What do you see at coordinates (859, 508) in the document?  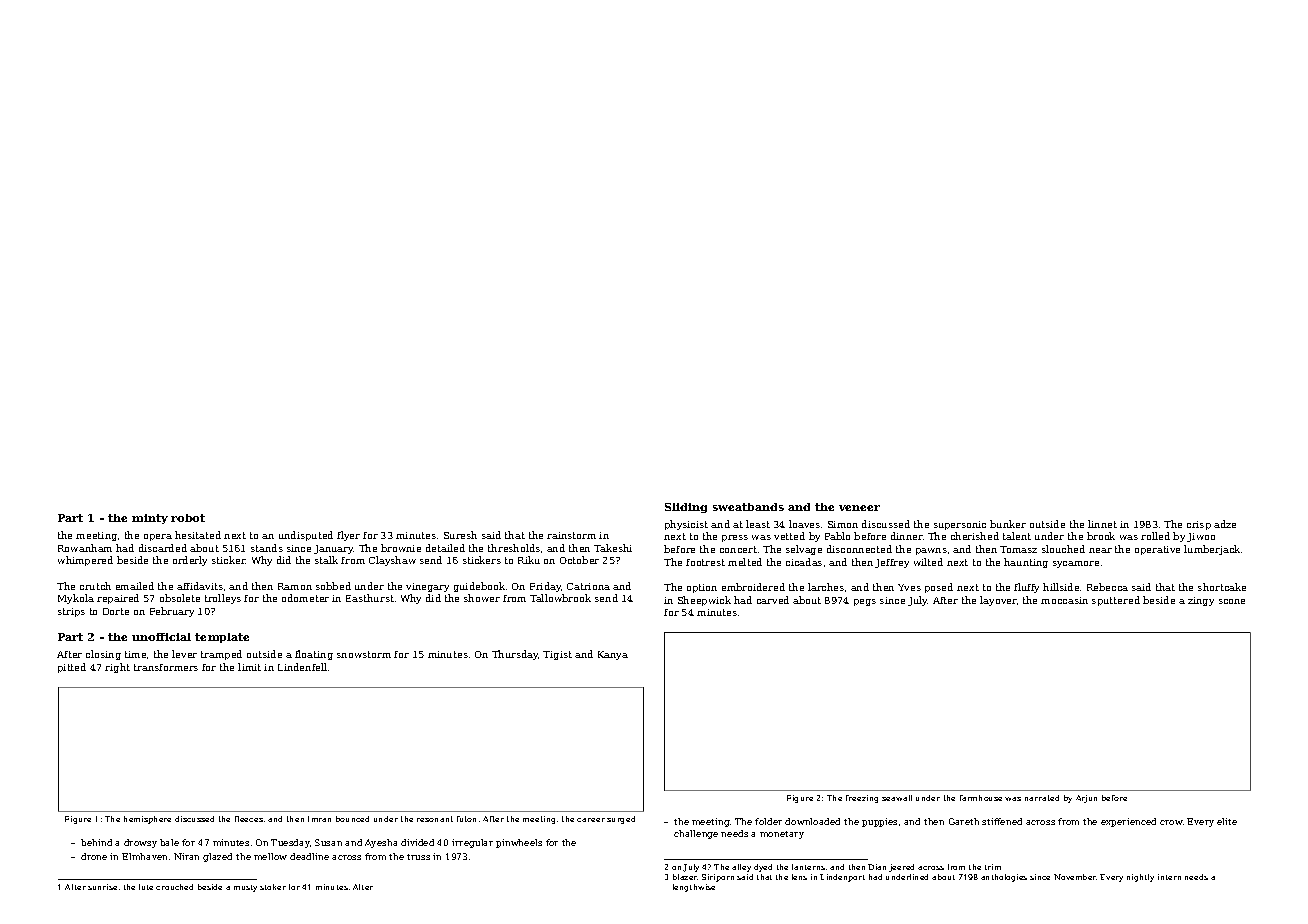 I see `veneer` at bounding box center [859, 508].
